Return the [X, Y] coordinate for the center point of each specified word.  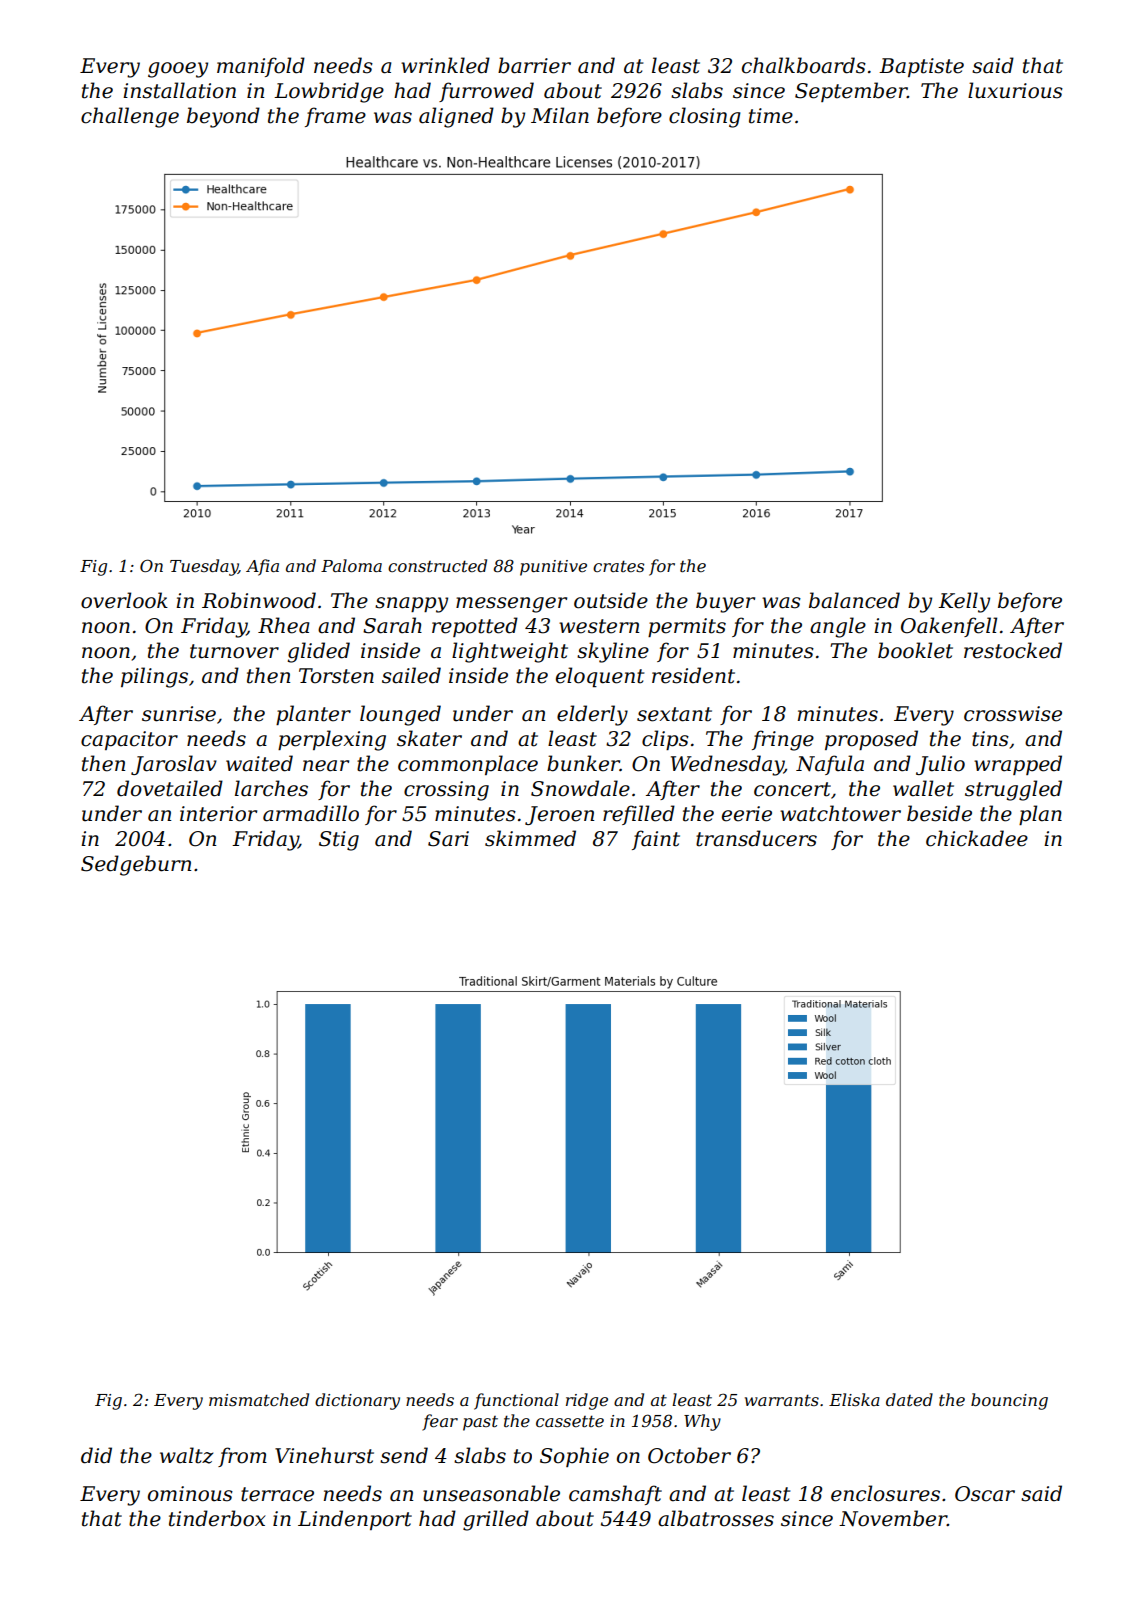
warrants [782, 1400]
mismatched [259, 1399]
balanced [854, 600]
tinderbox [217, 1518]
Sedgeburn [136, 865]
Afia [262, 567]
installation [179, 90]
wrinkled [445, 65]
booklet [915, 650]
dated [909, 1399]
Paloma [351, 565]
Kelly [964, 602]
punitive [553, 568]
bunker [583, 763]
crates [618, 566]
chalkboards [804, 65]
